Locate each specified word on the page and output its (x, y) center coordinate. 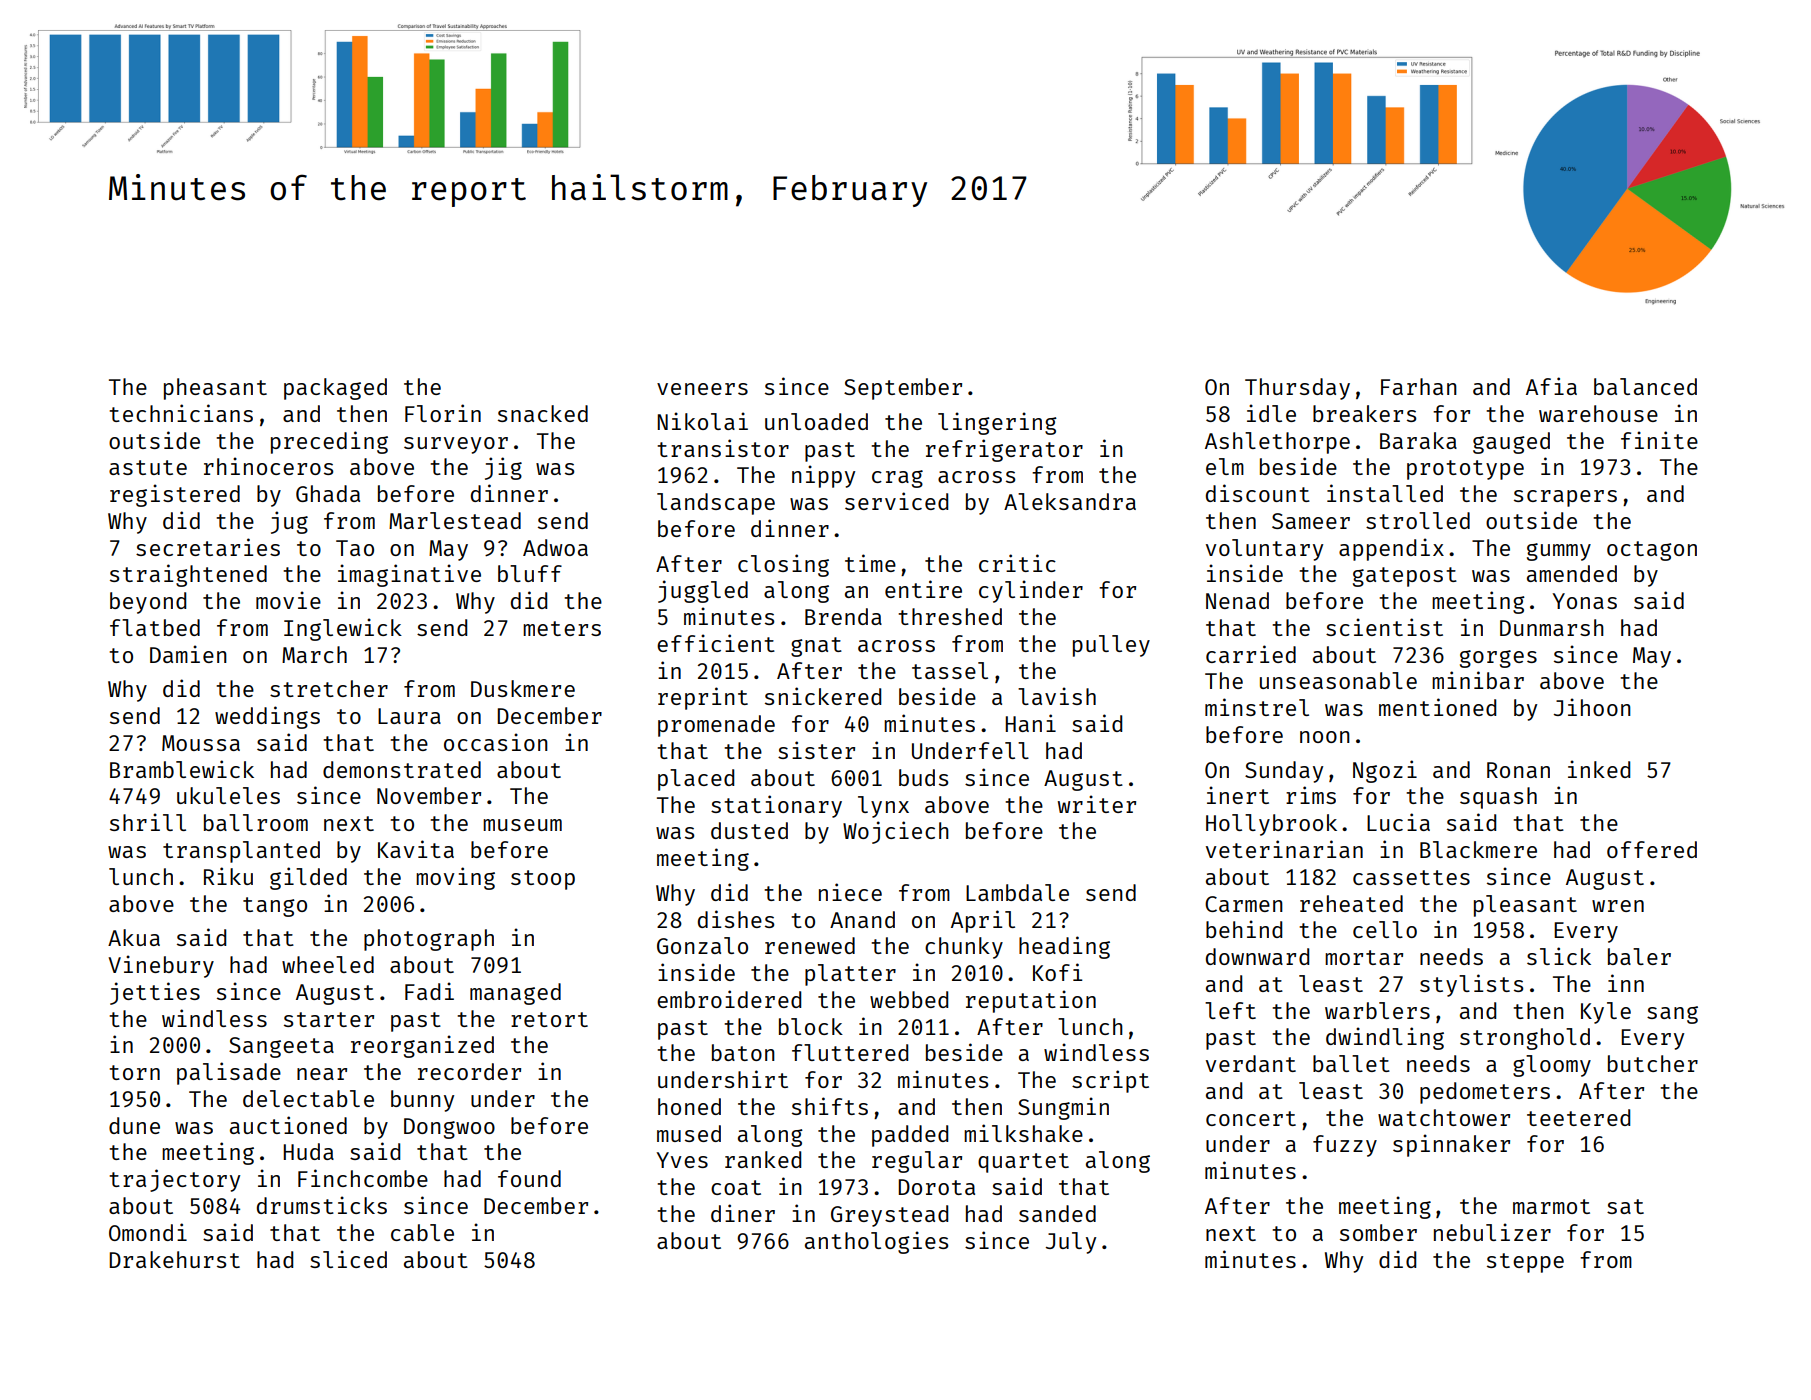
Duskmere (523, 688)
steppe (1525, 1263)
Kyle (1606, 1013)
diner (743, 1213)
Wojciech (896, 832)
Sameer (1311, 521)
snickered (823, 696)
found (529, 1178)
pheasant (215, 389)
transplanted (241, 852)
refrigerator (1004, 450)
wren (1618, 906)
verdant (1251, 1063)
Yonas (1584, 601)
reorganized (422, 1046)
